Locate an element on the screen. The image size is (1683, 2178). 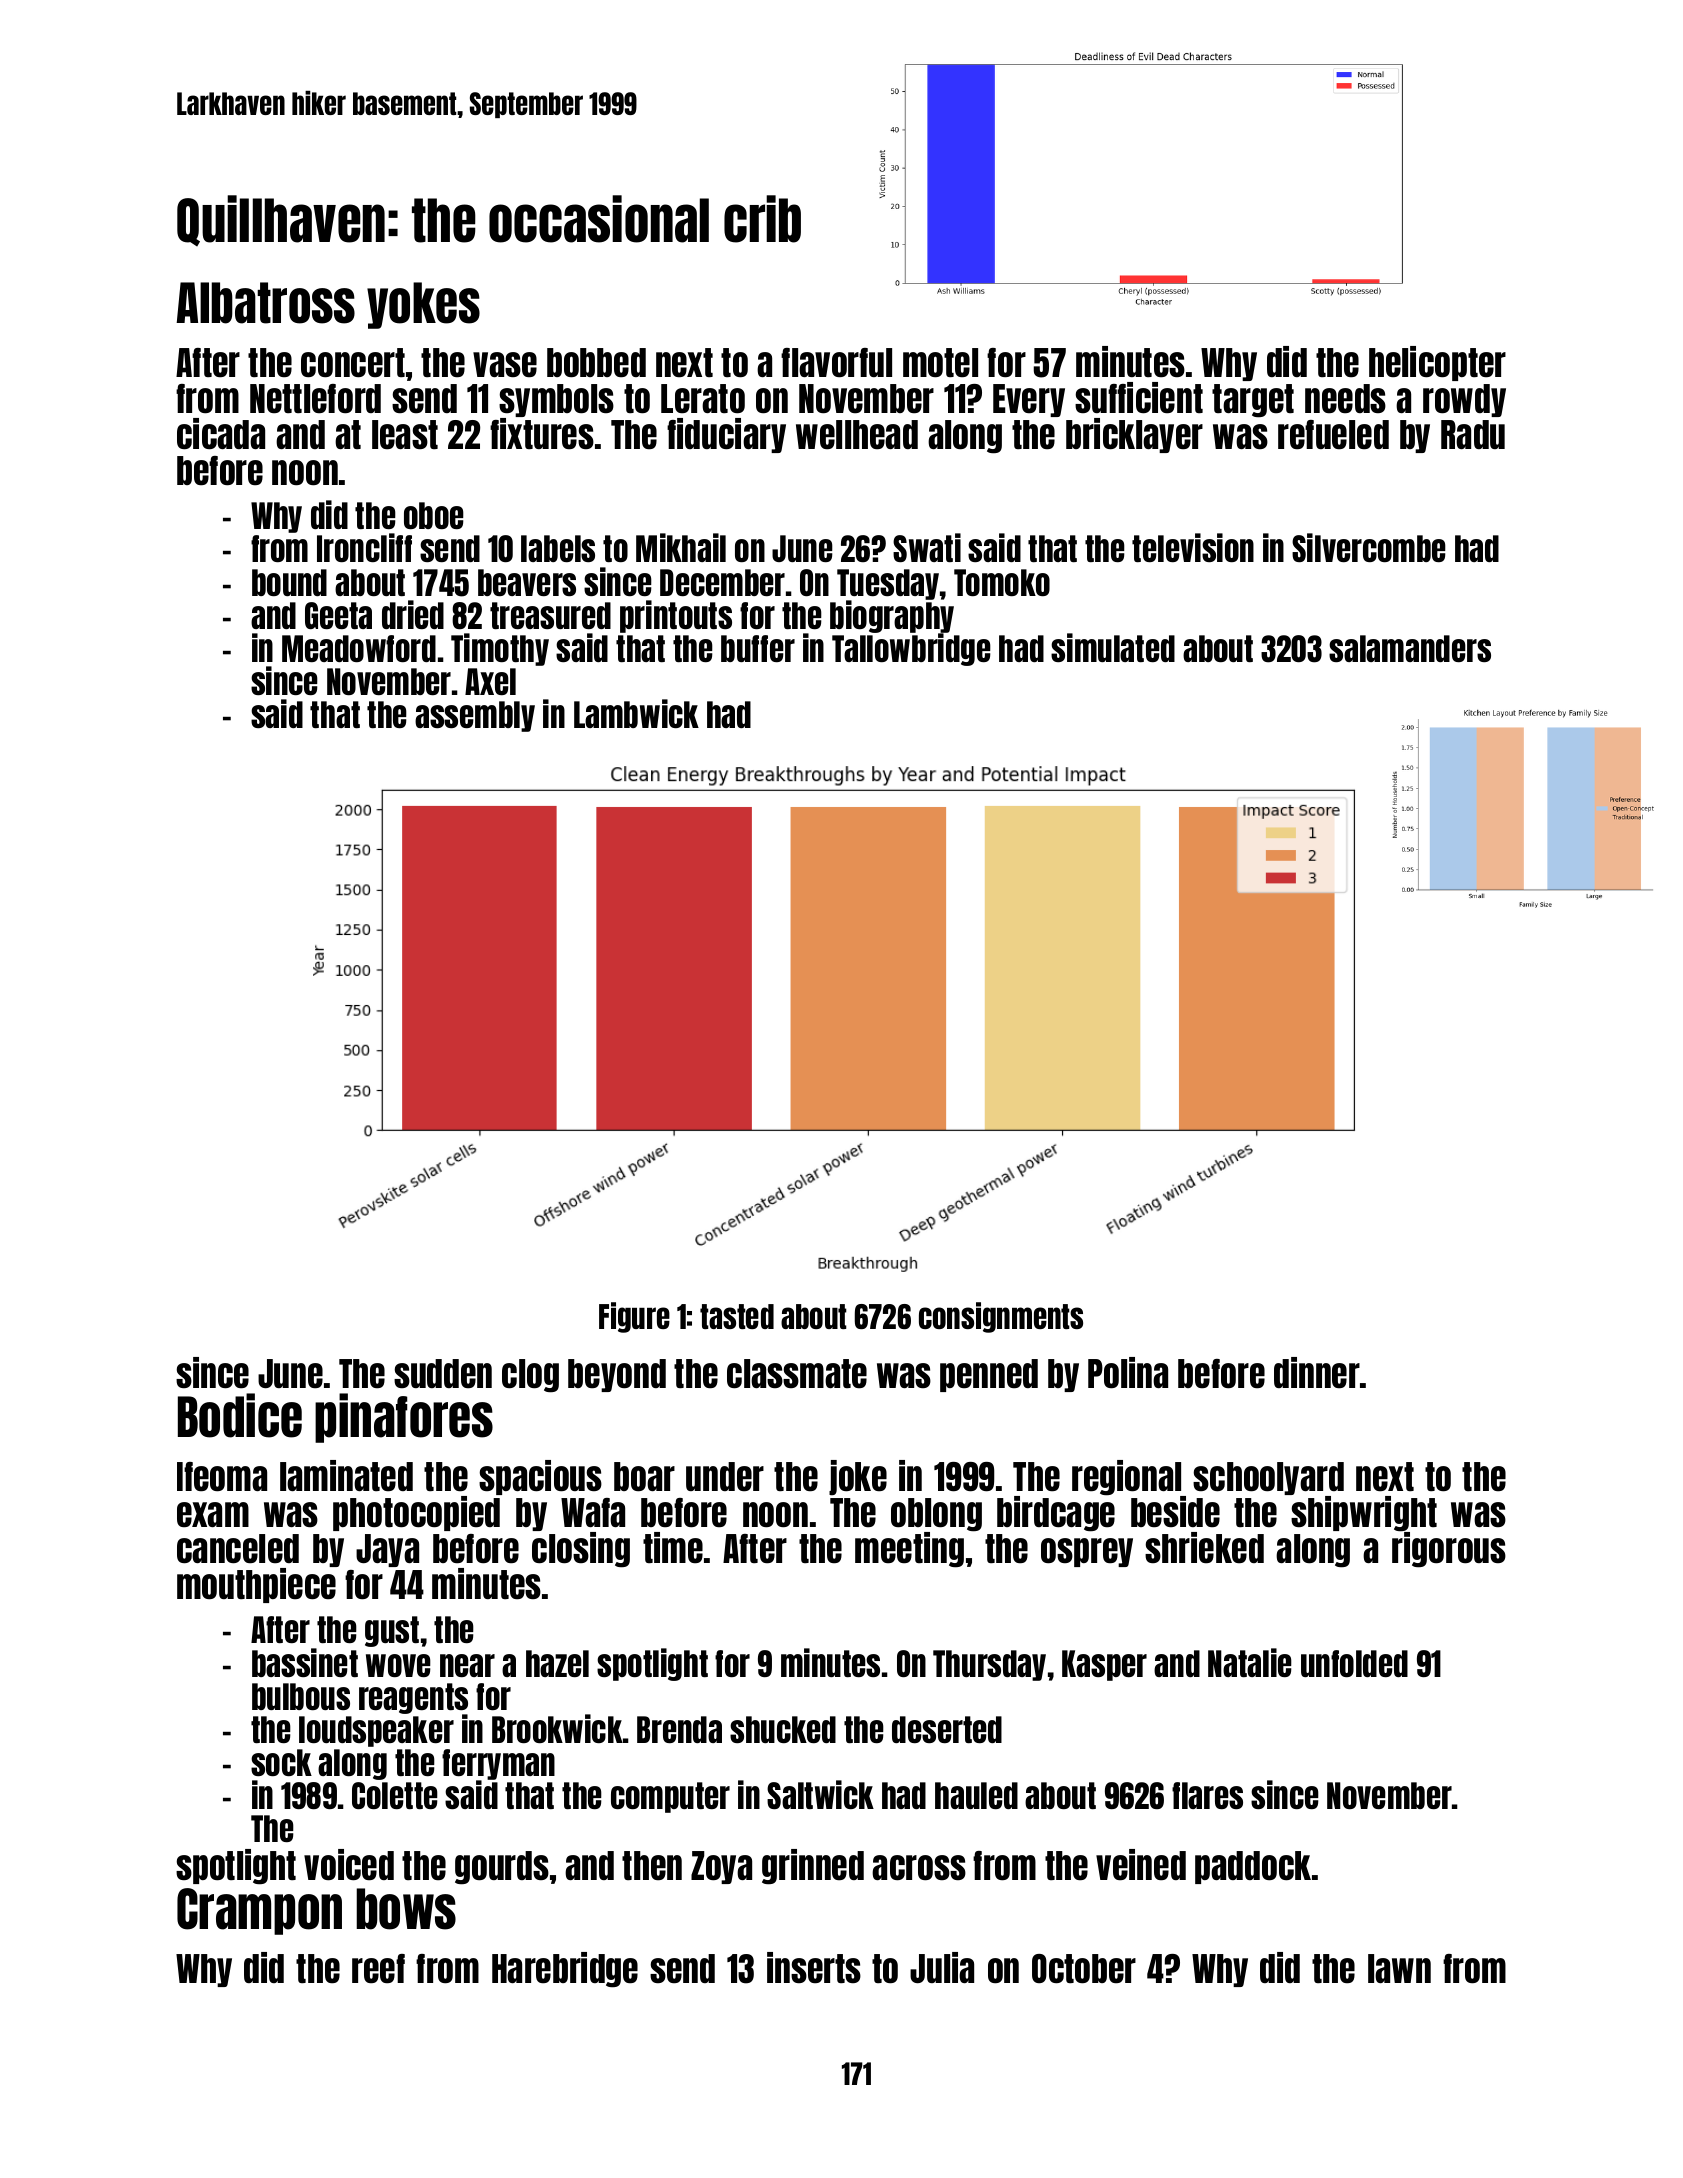
lawn is located at coordinates (1399, 1968).
